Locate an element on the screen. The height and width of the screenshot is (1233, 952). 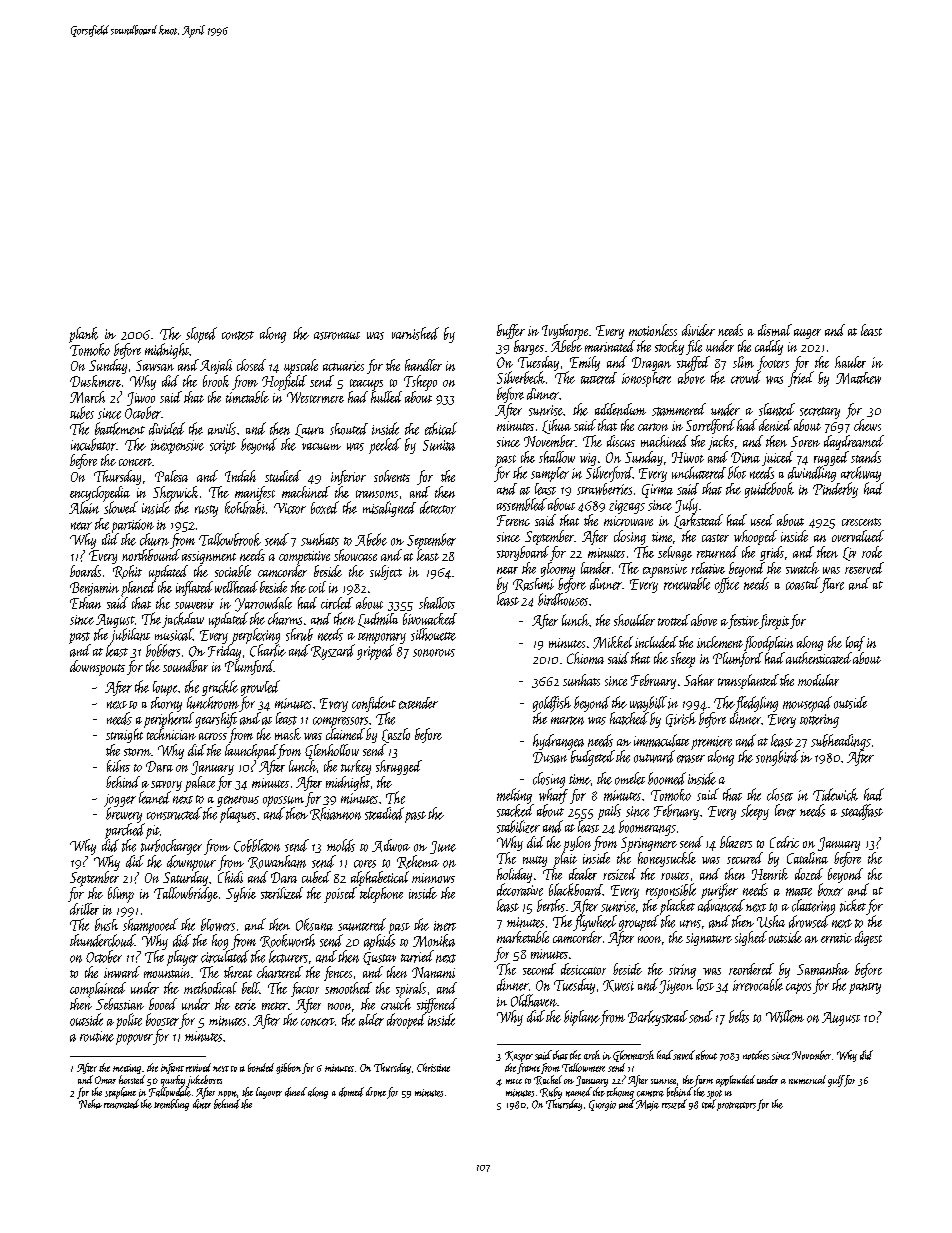
premiere is located at coordinates (711, 743).
